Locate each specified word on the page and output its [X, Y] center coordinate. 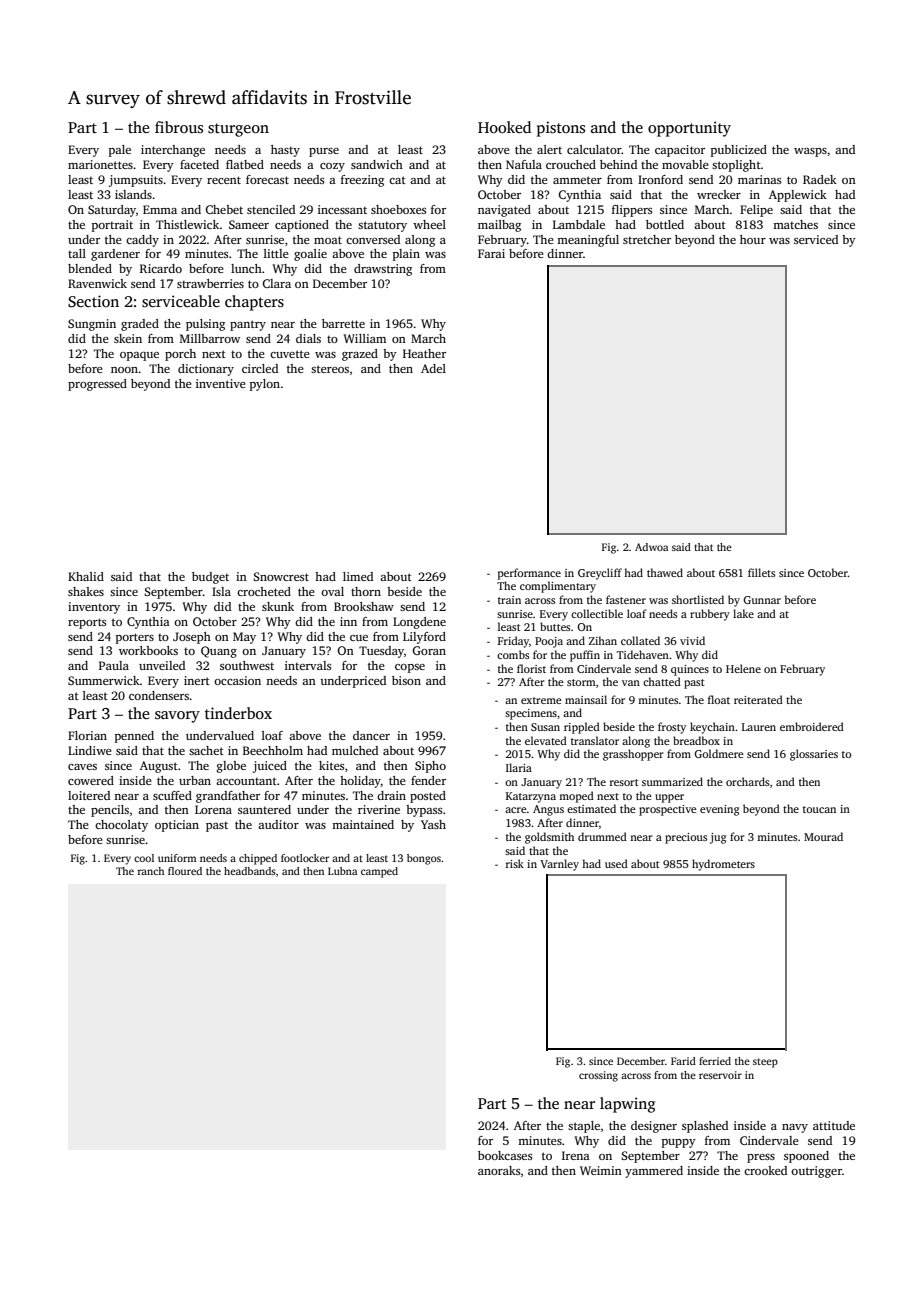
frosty [672, 728]
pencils [110, 811]
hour [753, 239]
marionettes [100, 164]
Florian [87, 735]
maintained [363, 824]
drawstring [383, 270]
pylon [265, 385]
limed [358, 576]
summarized [672, 781]
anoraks [499, 1170]
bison [406, 680]
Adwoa [651, 547]
